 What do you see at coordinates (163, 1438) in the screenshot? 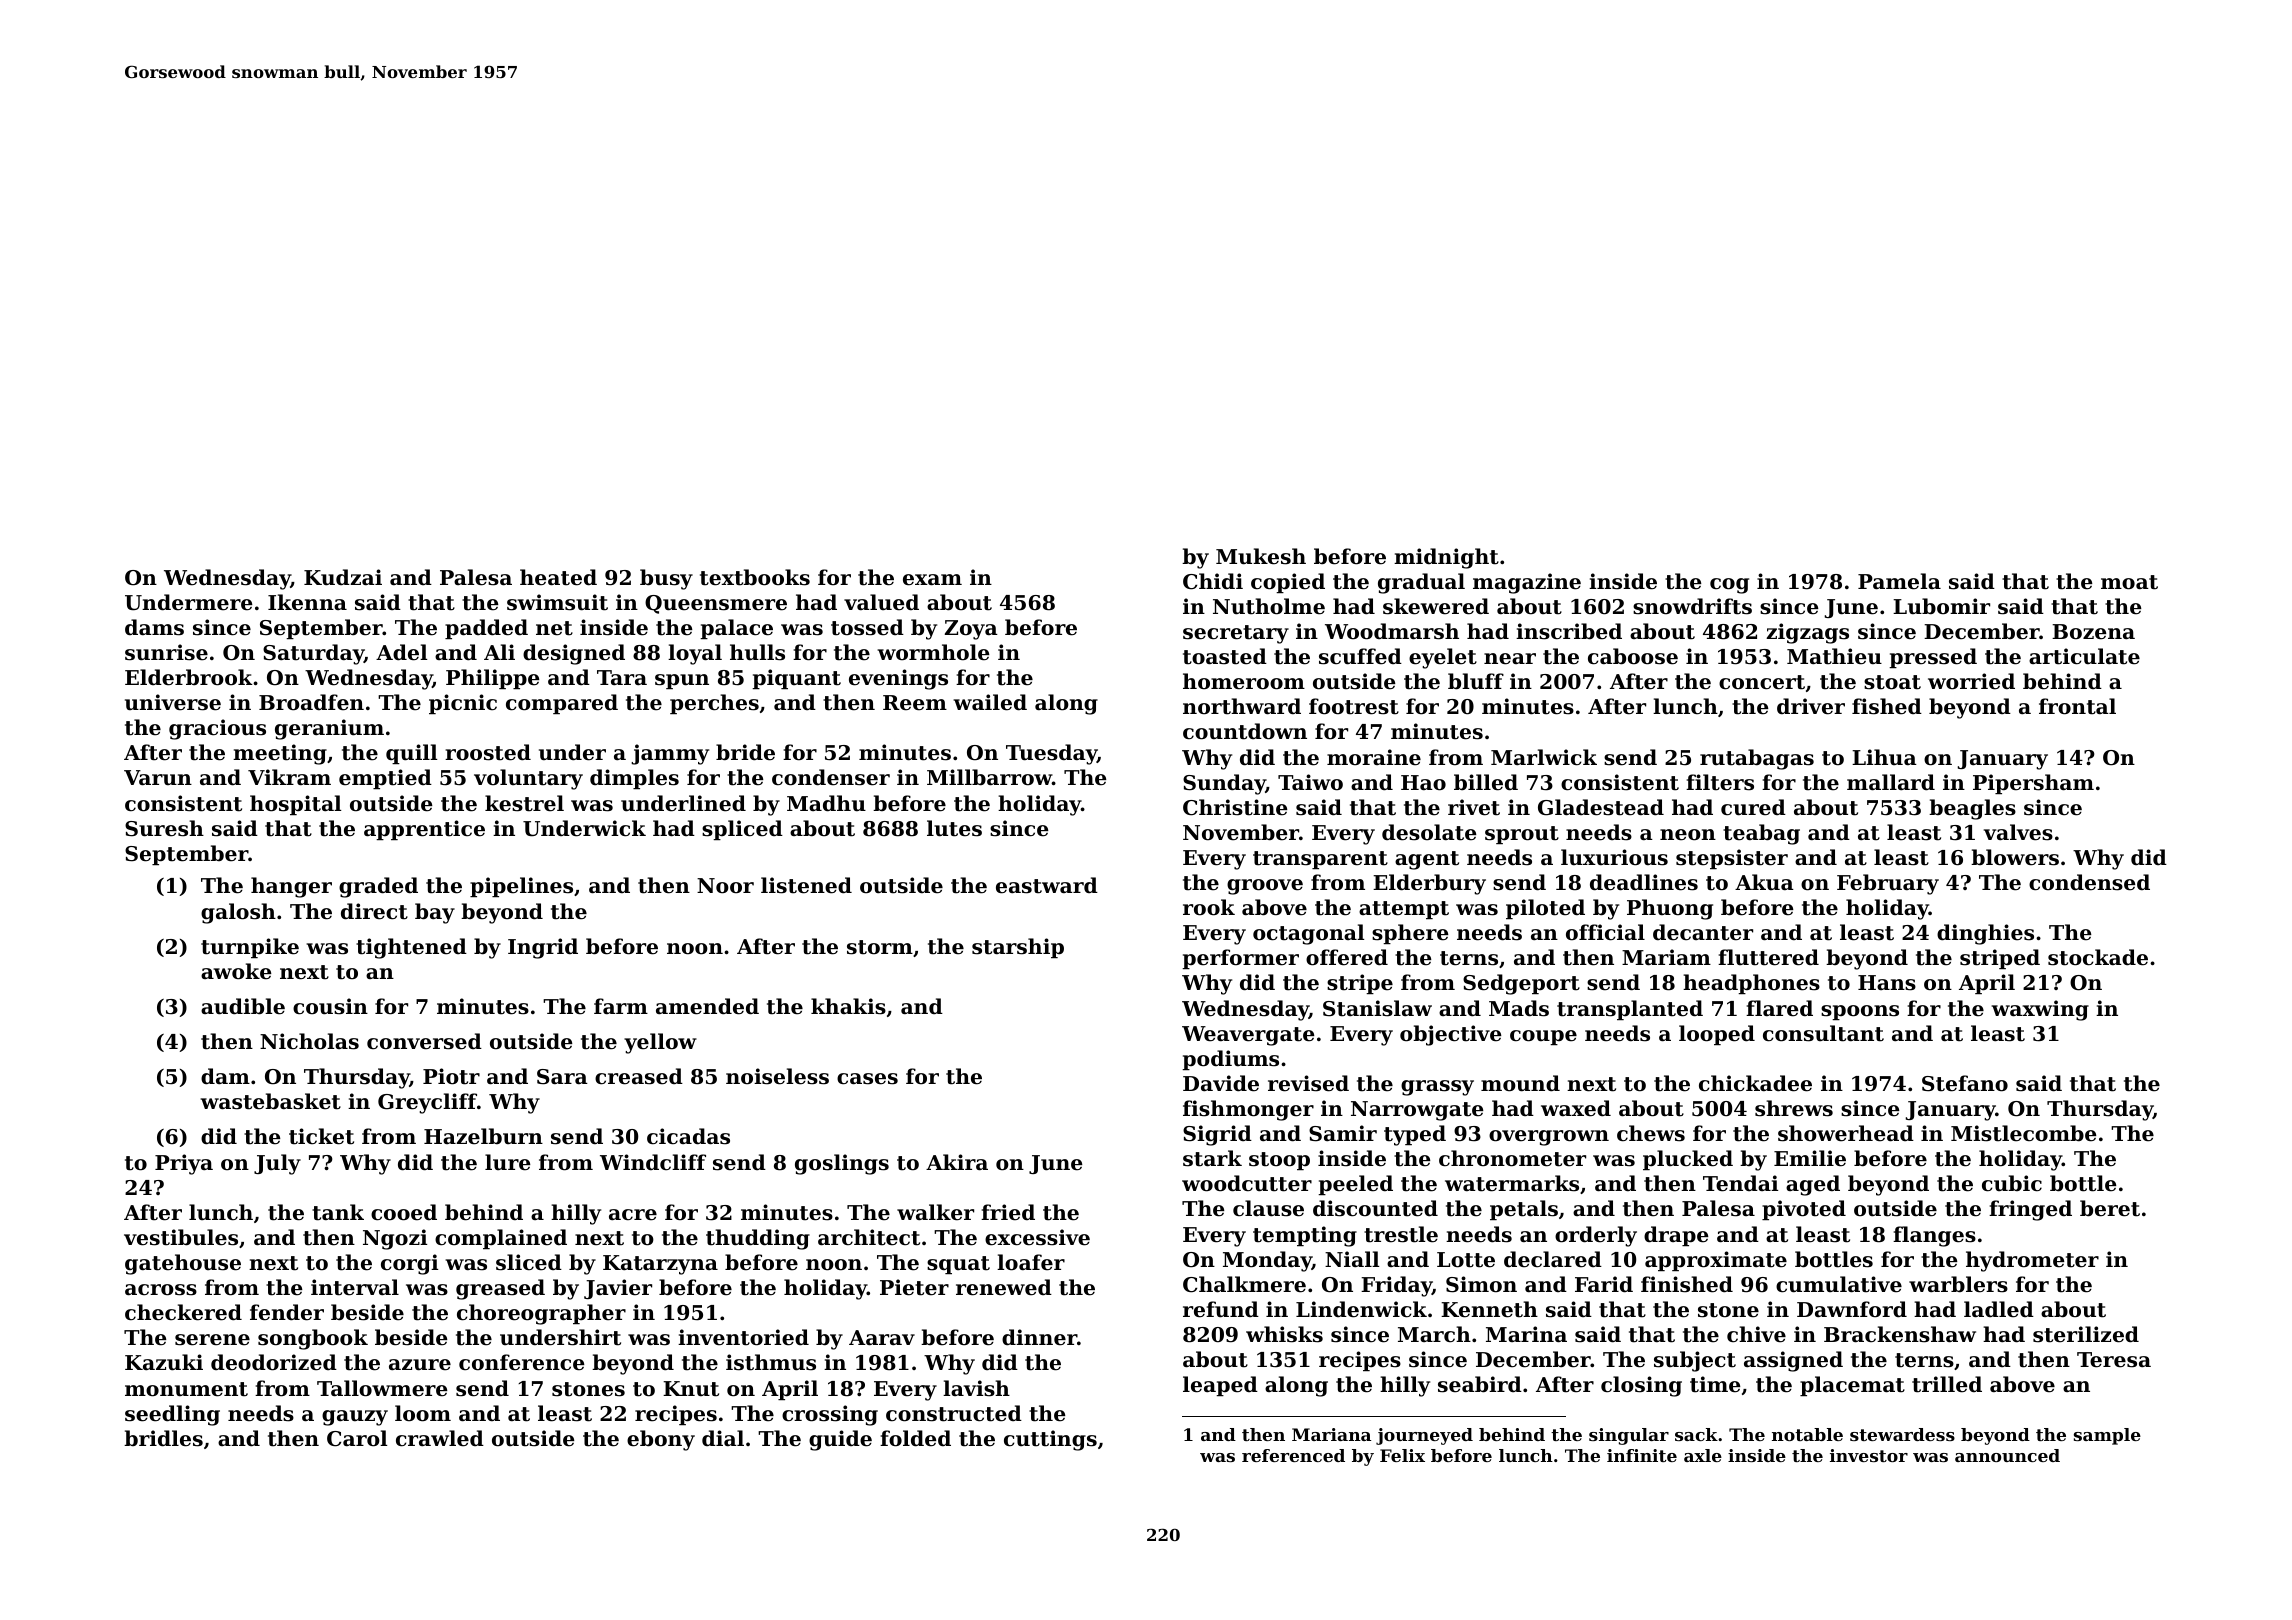
I see `bridles` at bounding box center [163, 1438].
